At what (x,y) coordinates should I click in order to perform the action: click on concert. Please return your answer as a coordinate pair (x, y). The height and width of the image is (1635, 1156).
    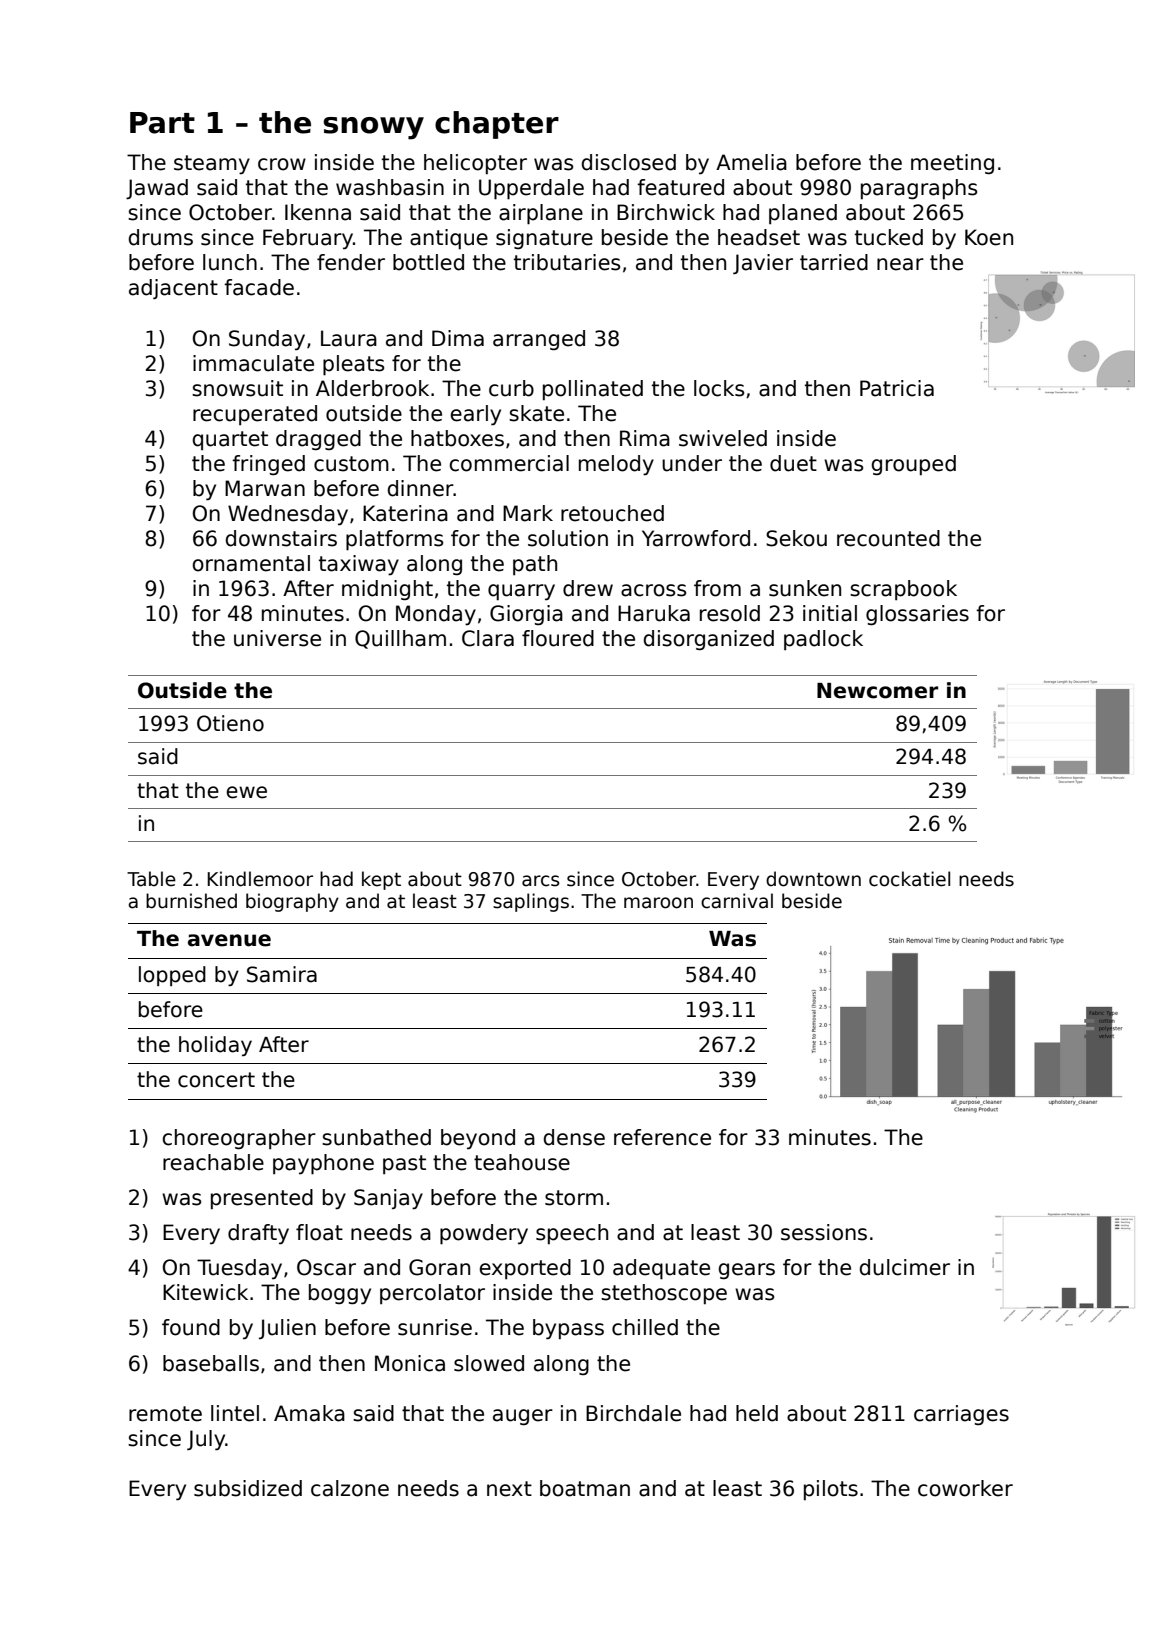
    Looking at the image, I should click on (216, 1080).
